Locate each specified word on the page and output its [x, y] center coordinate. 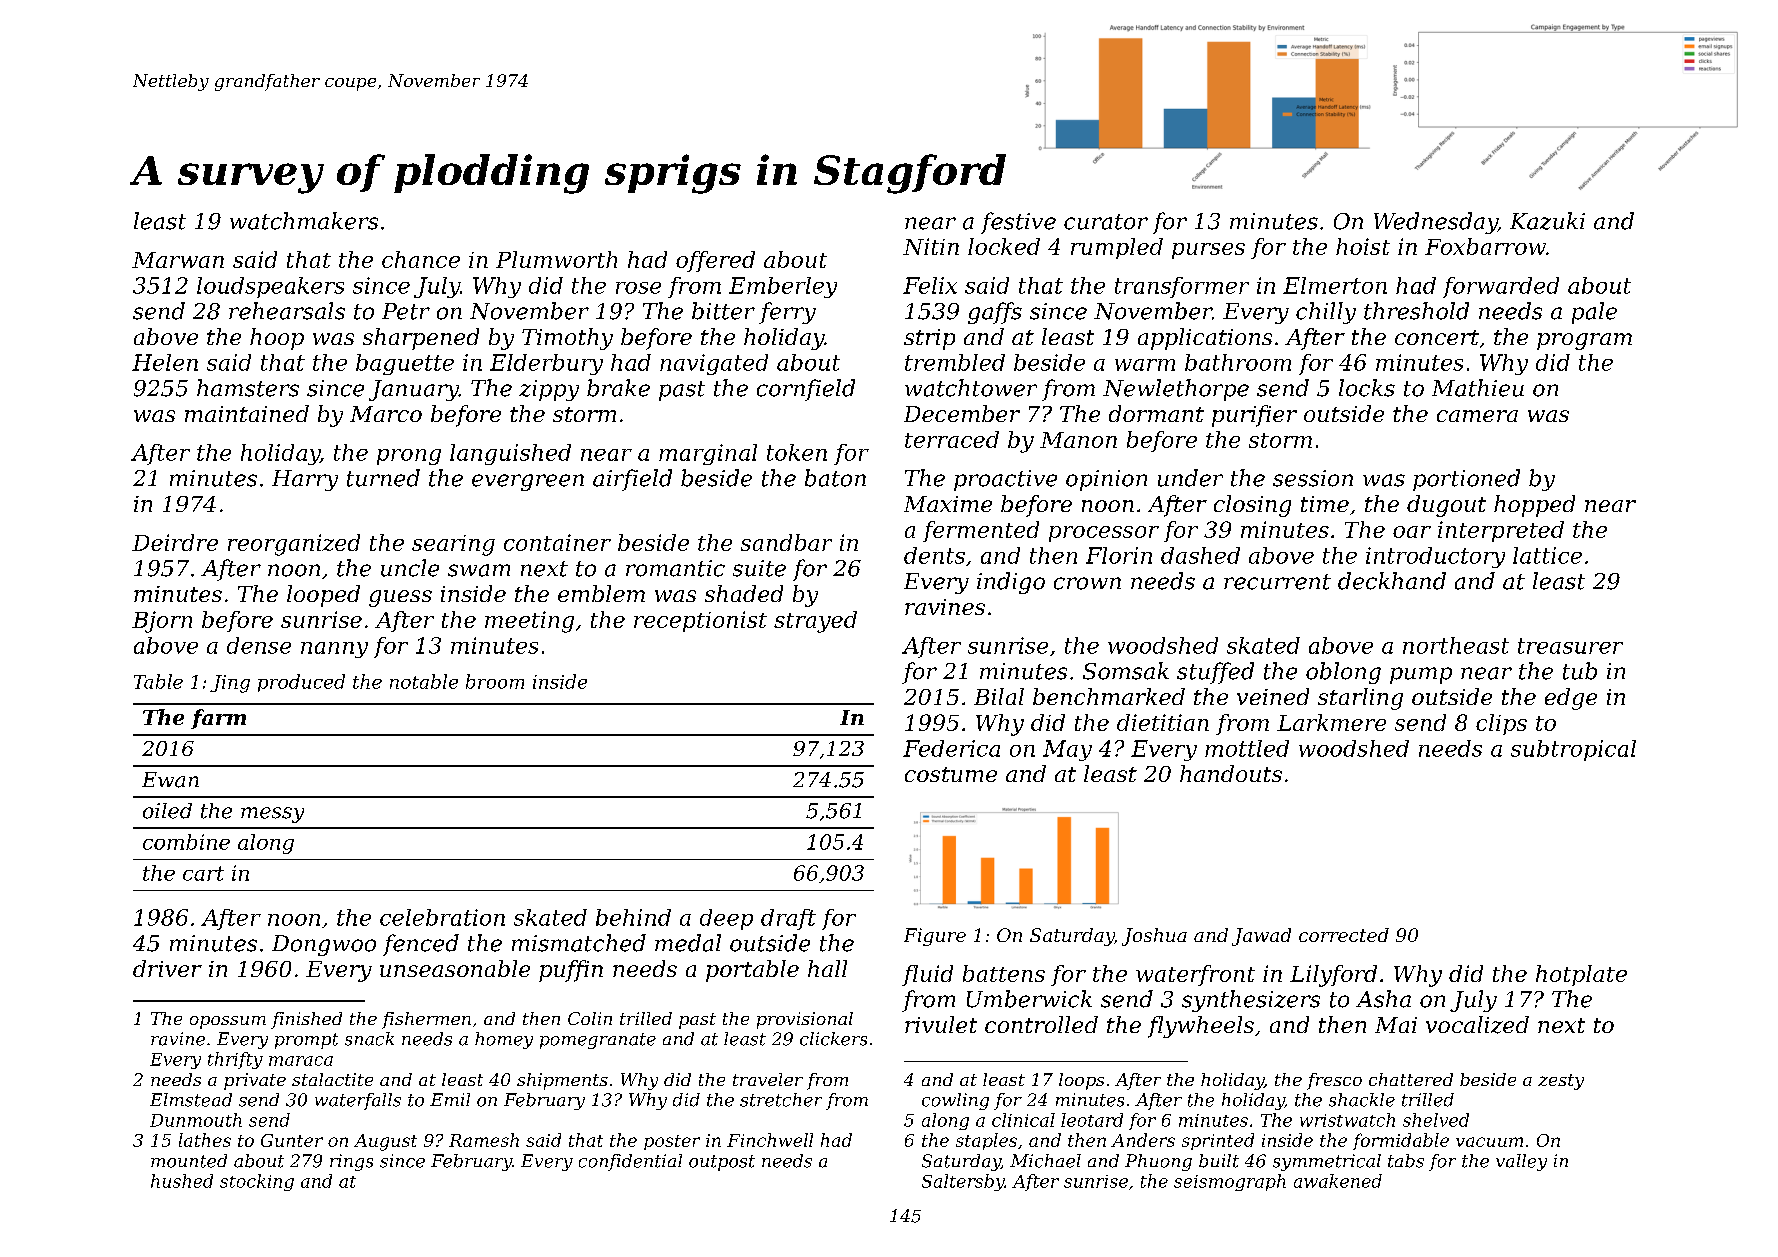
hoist [1363, 246]
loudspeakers [270, 287]
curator [1106, 222]
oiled [167, 811]
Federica [951, 748]
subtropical [1573, 750]
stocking [257, 1182]
